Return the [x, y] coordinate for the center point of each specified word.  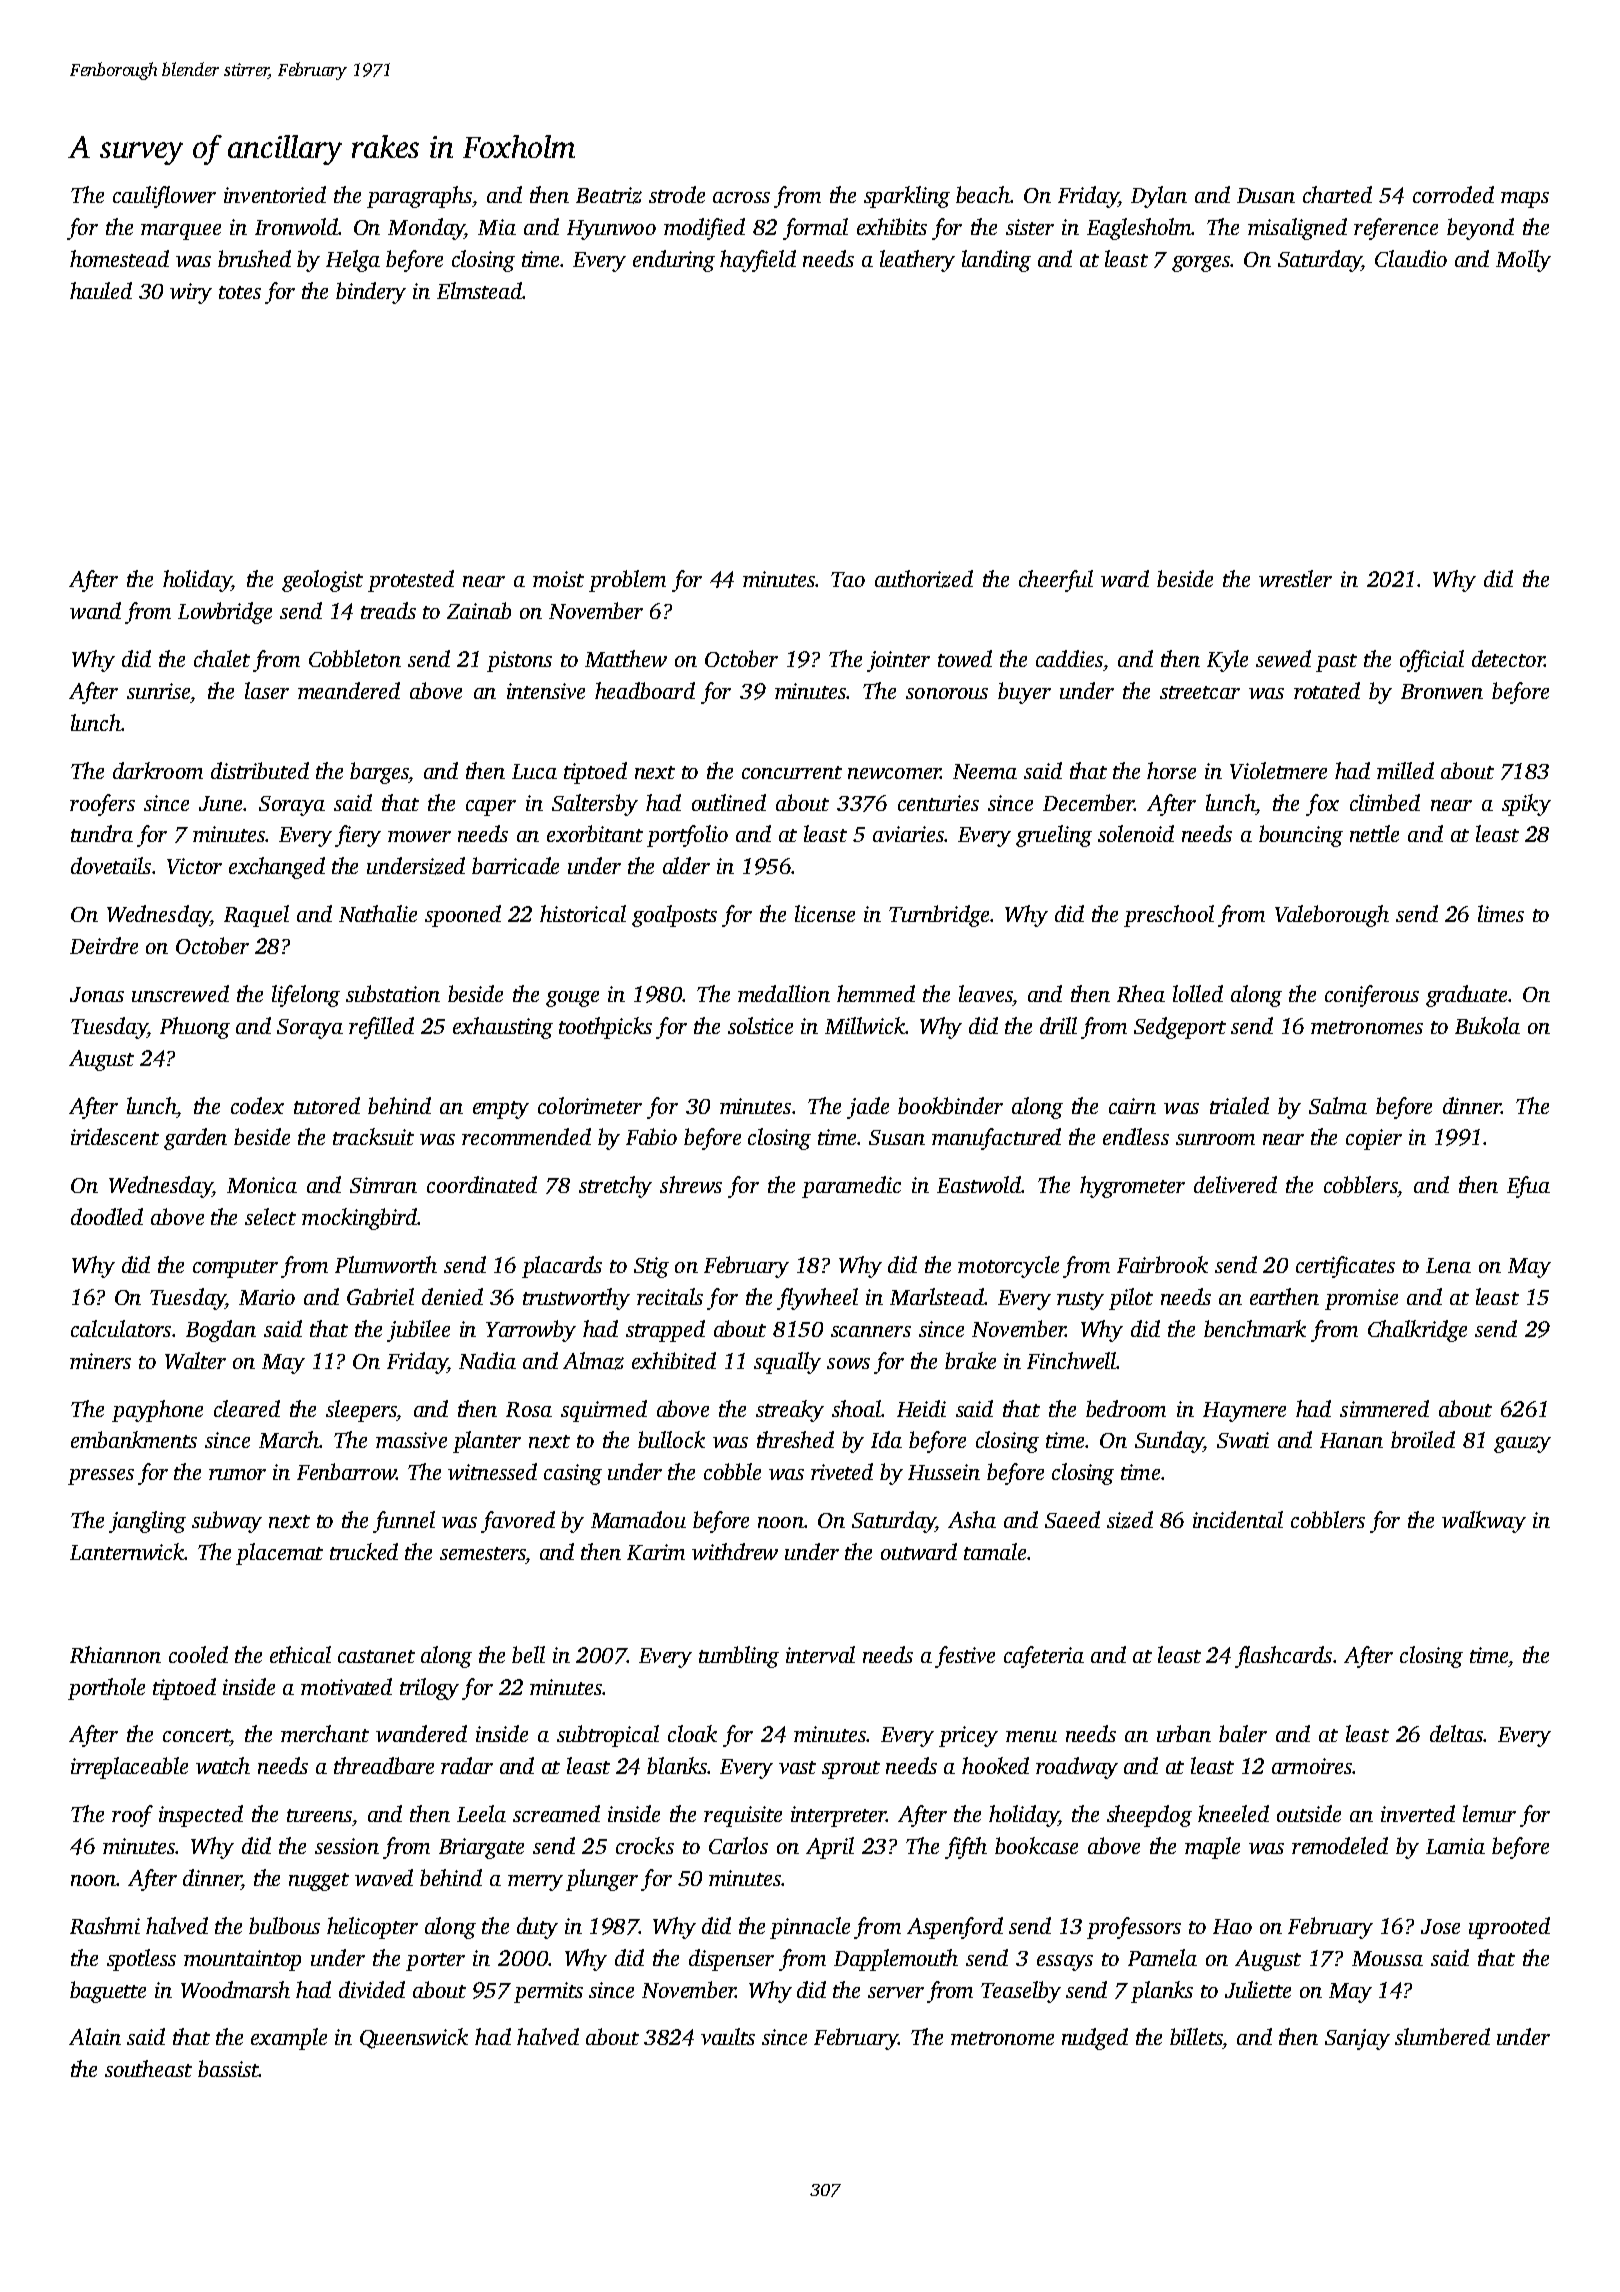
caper [491, 808]
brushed [254, 258]
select [270, 1216]
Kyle [1227, 661]
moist [558, 579]
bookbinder [950, 1105]
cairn [1132, 1106]
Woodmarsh [235, 1989]
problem [627, 581]
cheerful [1056, 581]
